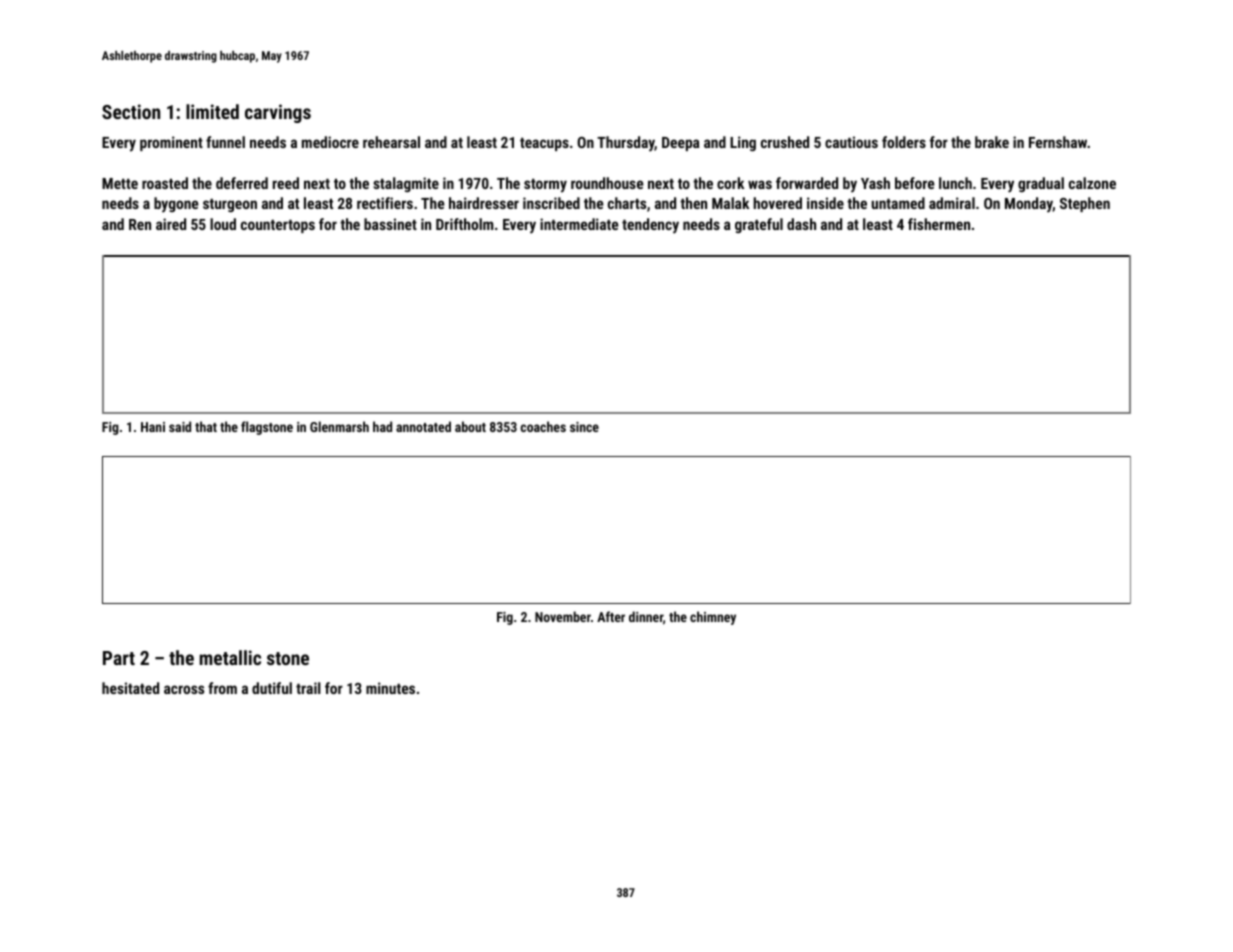 The width and height of the screenshot is (1233, 952). Describe the element at coordinates (584, 427) in the screenshot. I see `since` at that location.
